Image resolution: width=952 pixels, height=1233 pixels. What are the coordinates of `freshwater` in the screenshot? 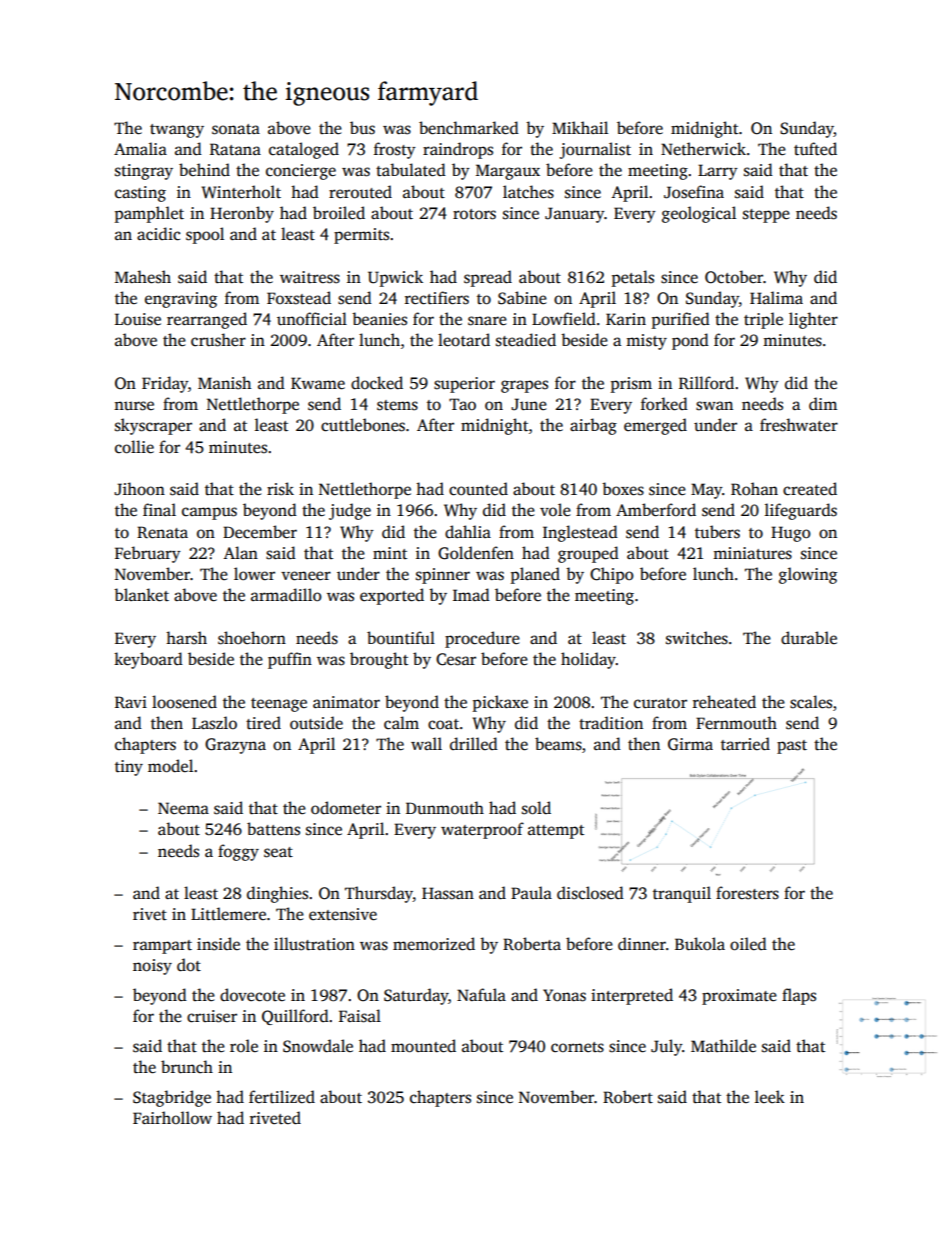 It's located at (799, 425).
